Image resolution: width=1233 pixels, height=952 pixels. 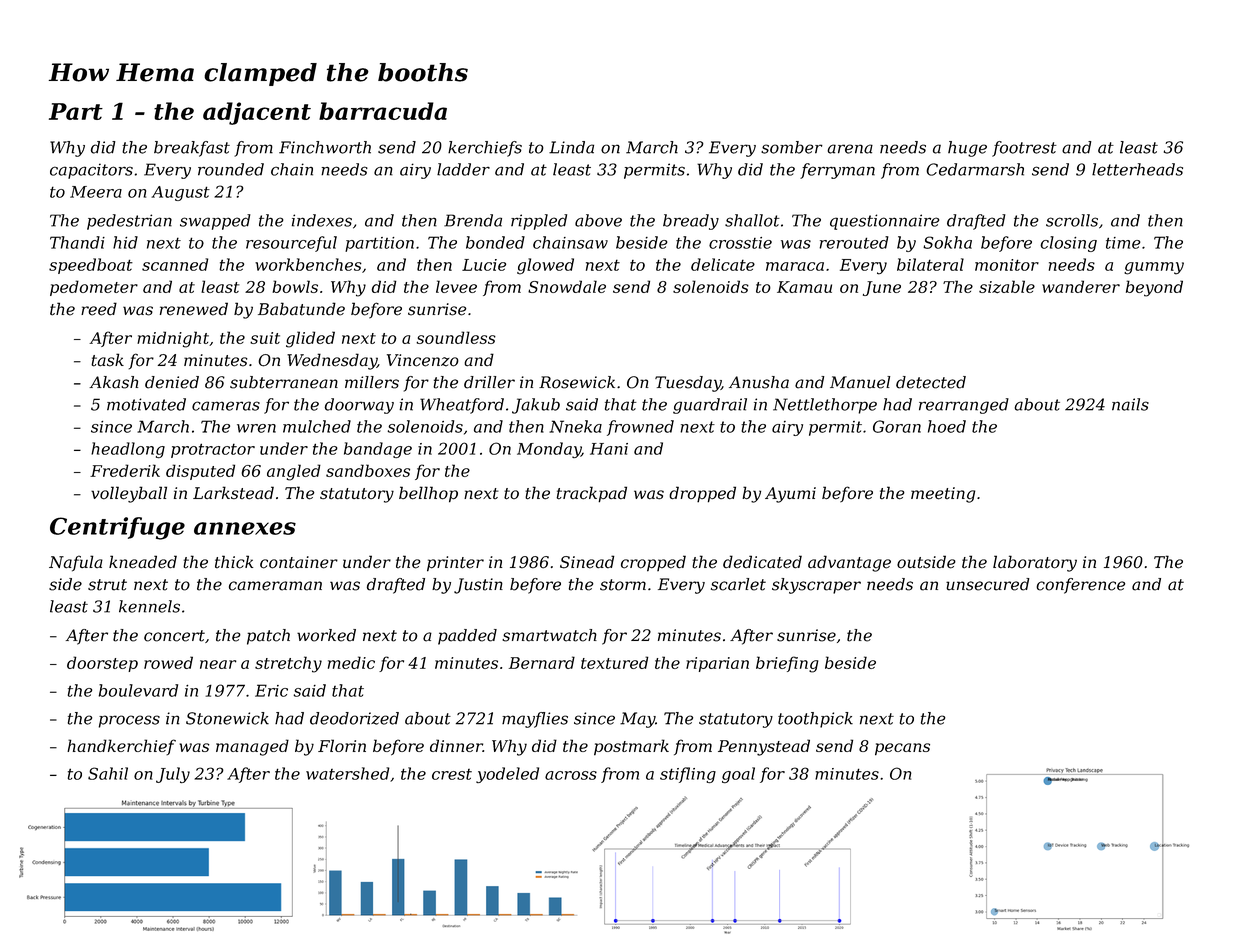 I want to click on barracuda, so click(x=383, y=111).
